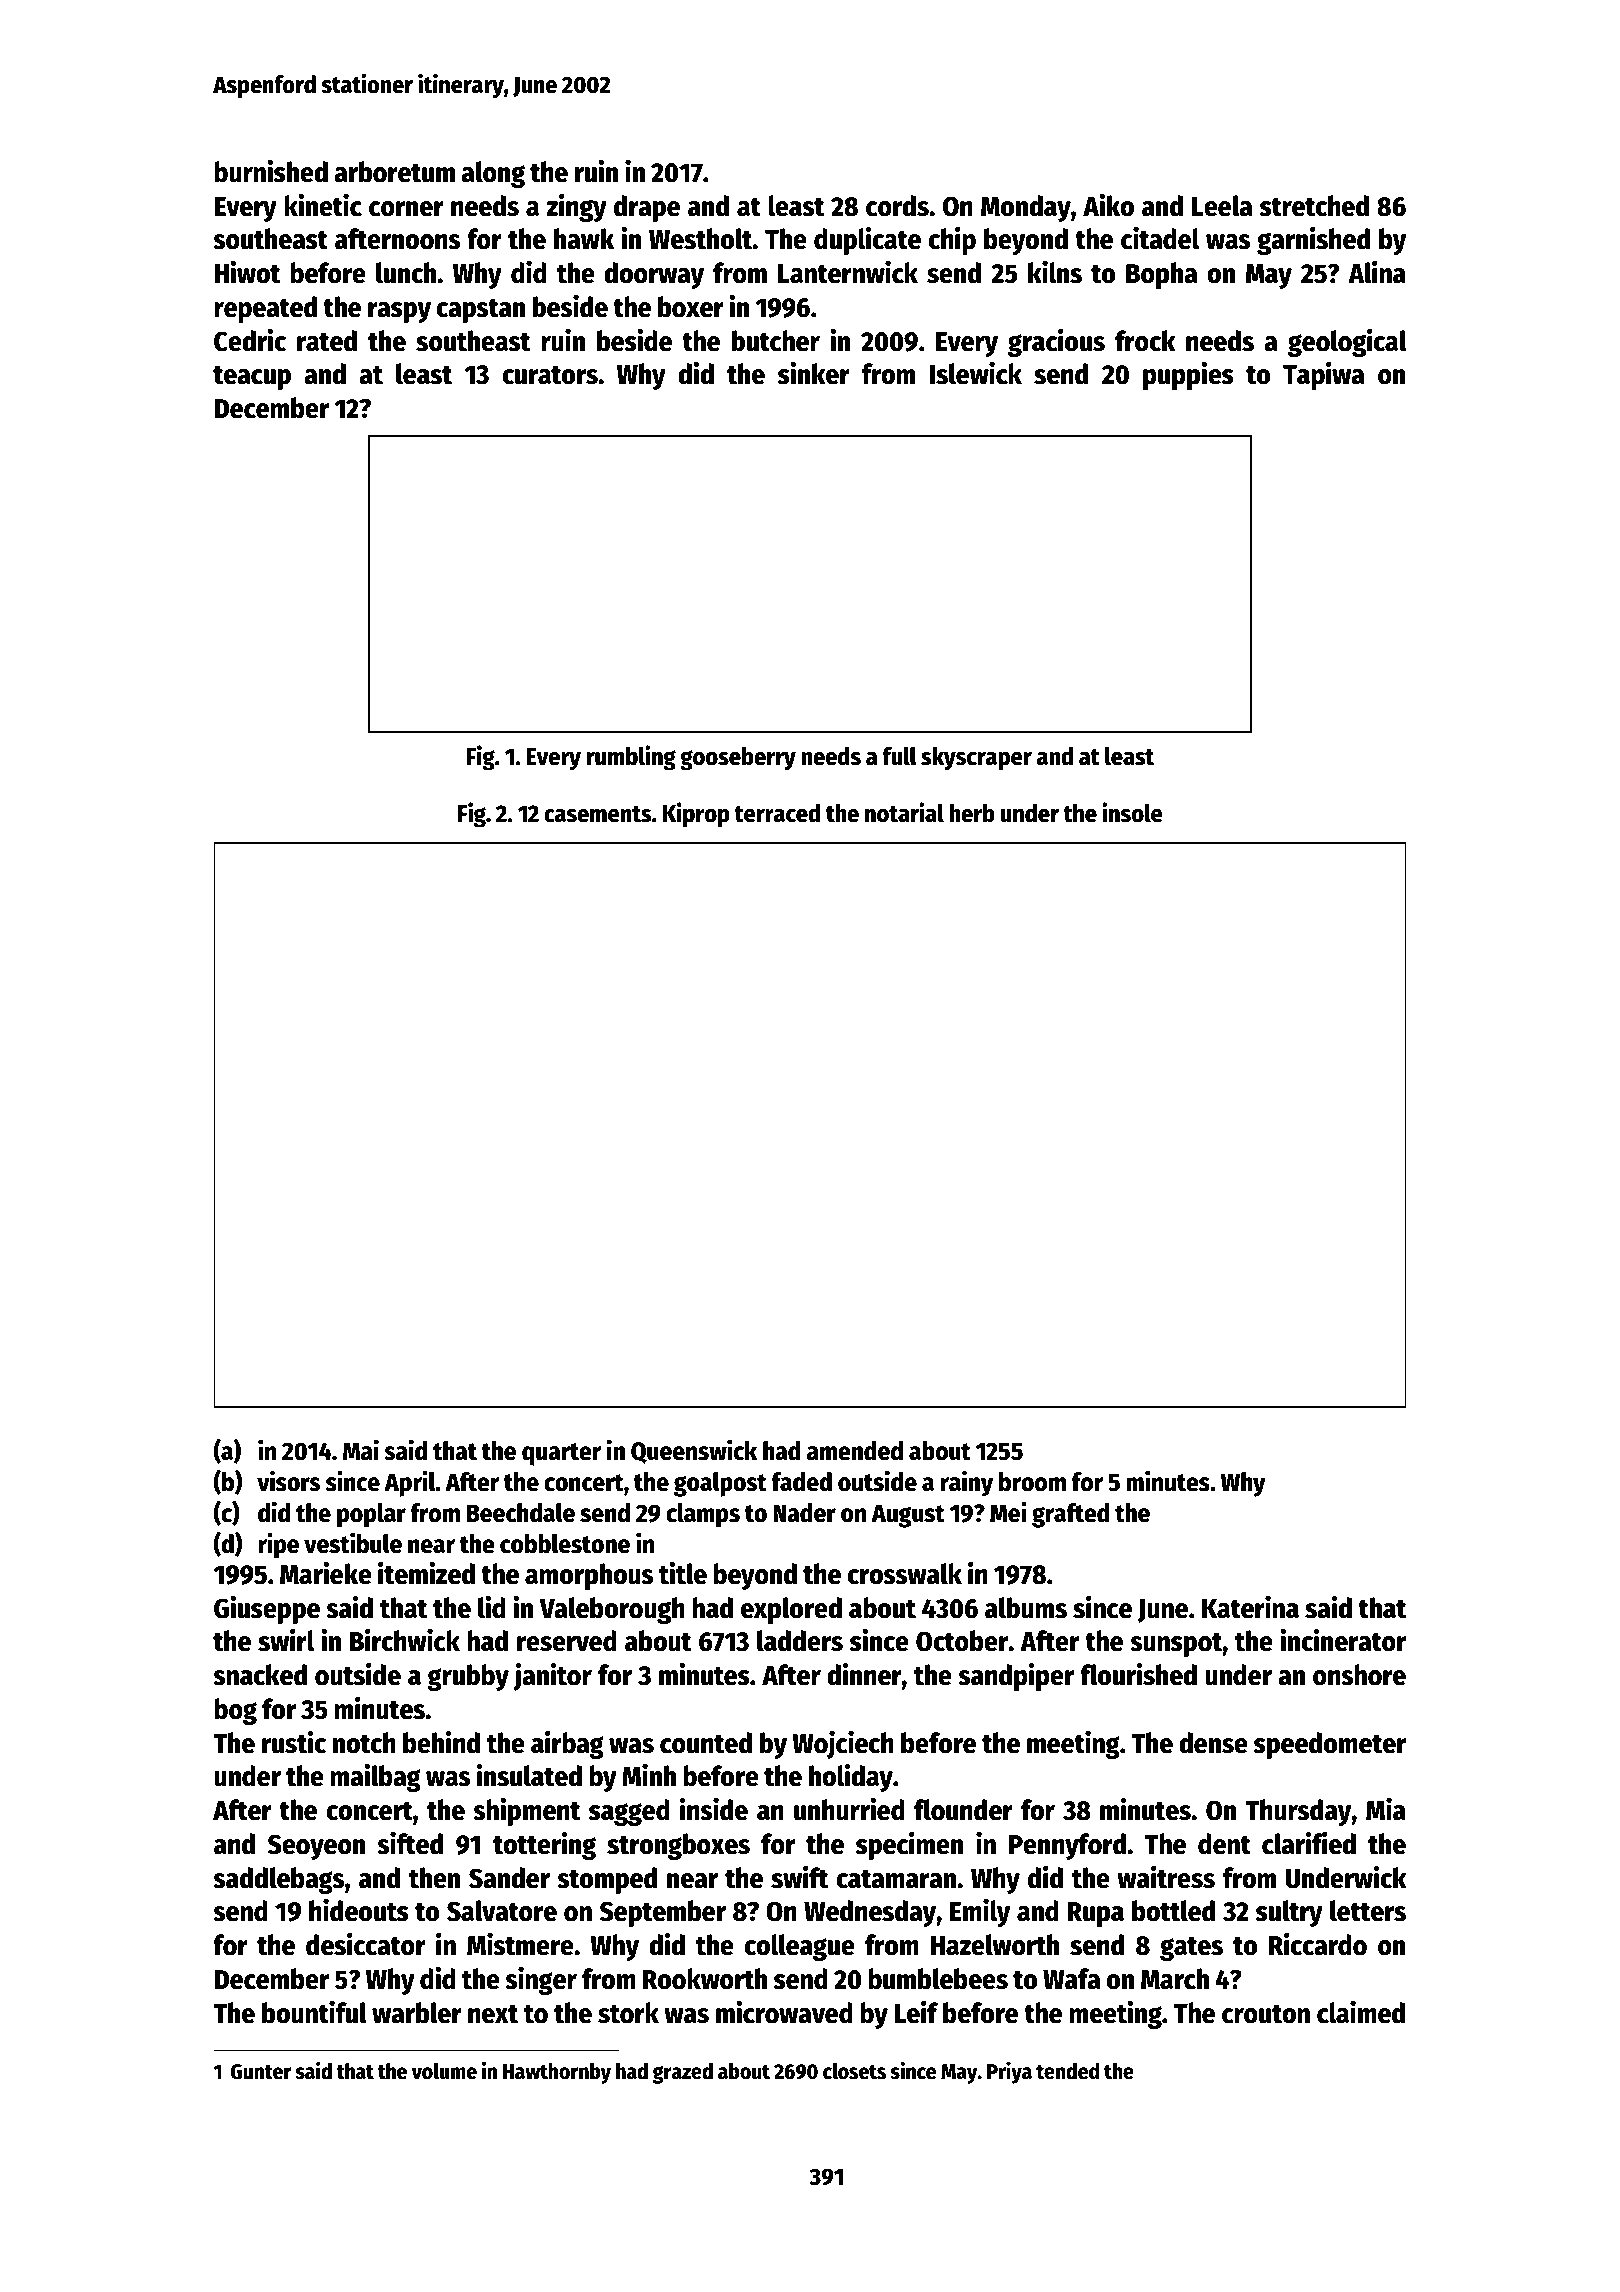 This screenshot has width=1620, height=2292. Describe the element at coordinates (561, 1454) in the screenshot. I see `quarter` at that location.
